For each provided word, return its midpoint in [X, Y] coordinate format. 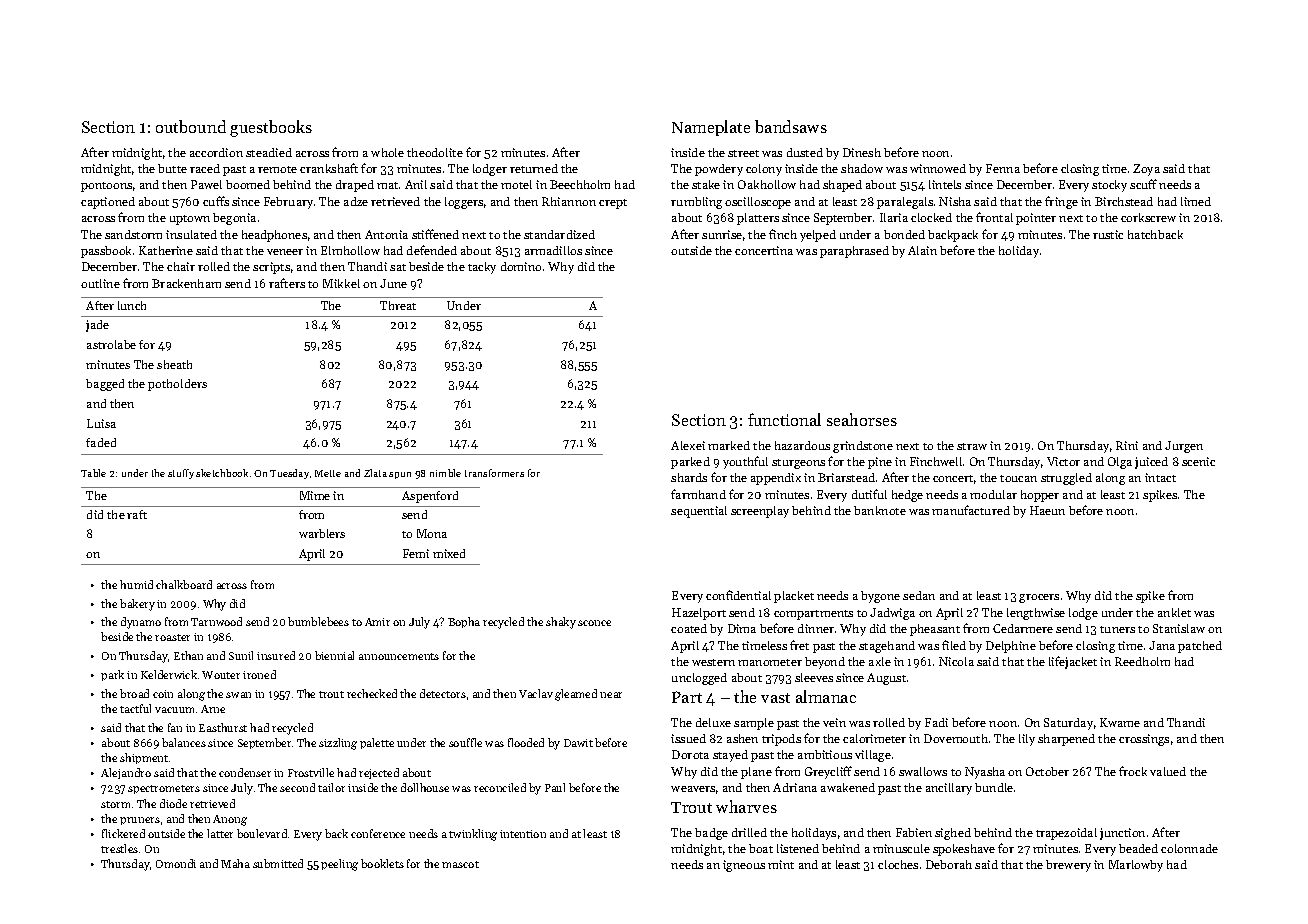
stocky [1109, 186]
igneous [744, 866]
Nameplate [711, 128]
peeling [339, 865]
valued [1168, 771]
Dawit [578, 743]
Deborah [949, 864]
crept [613, 204]
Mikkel [341, 283]
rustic [1108, 234]
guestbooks [271, 128]
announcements [399, 656]
